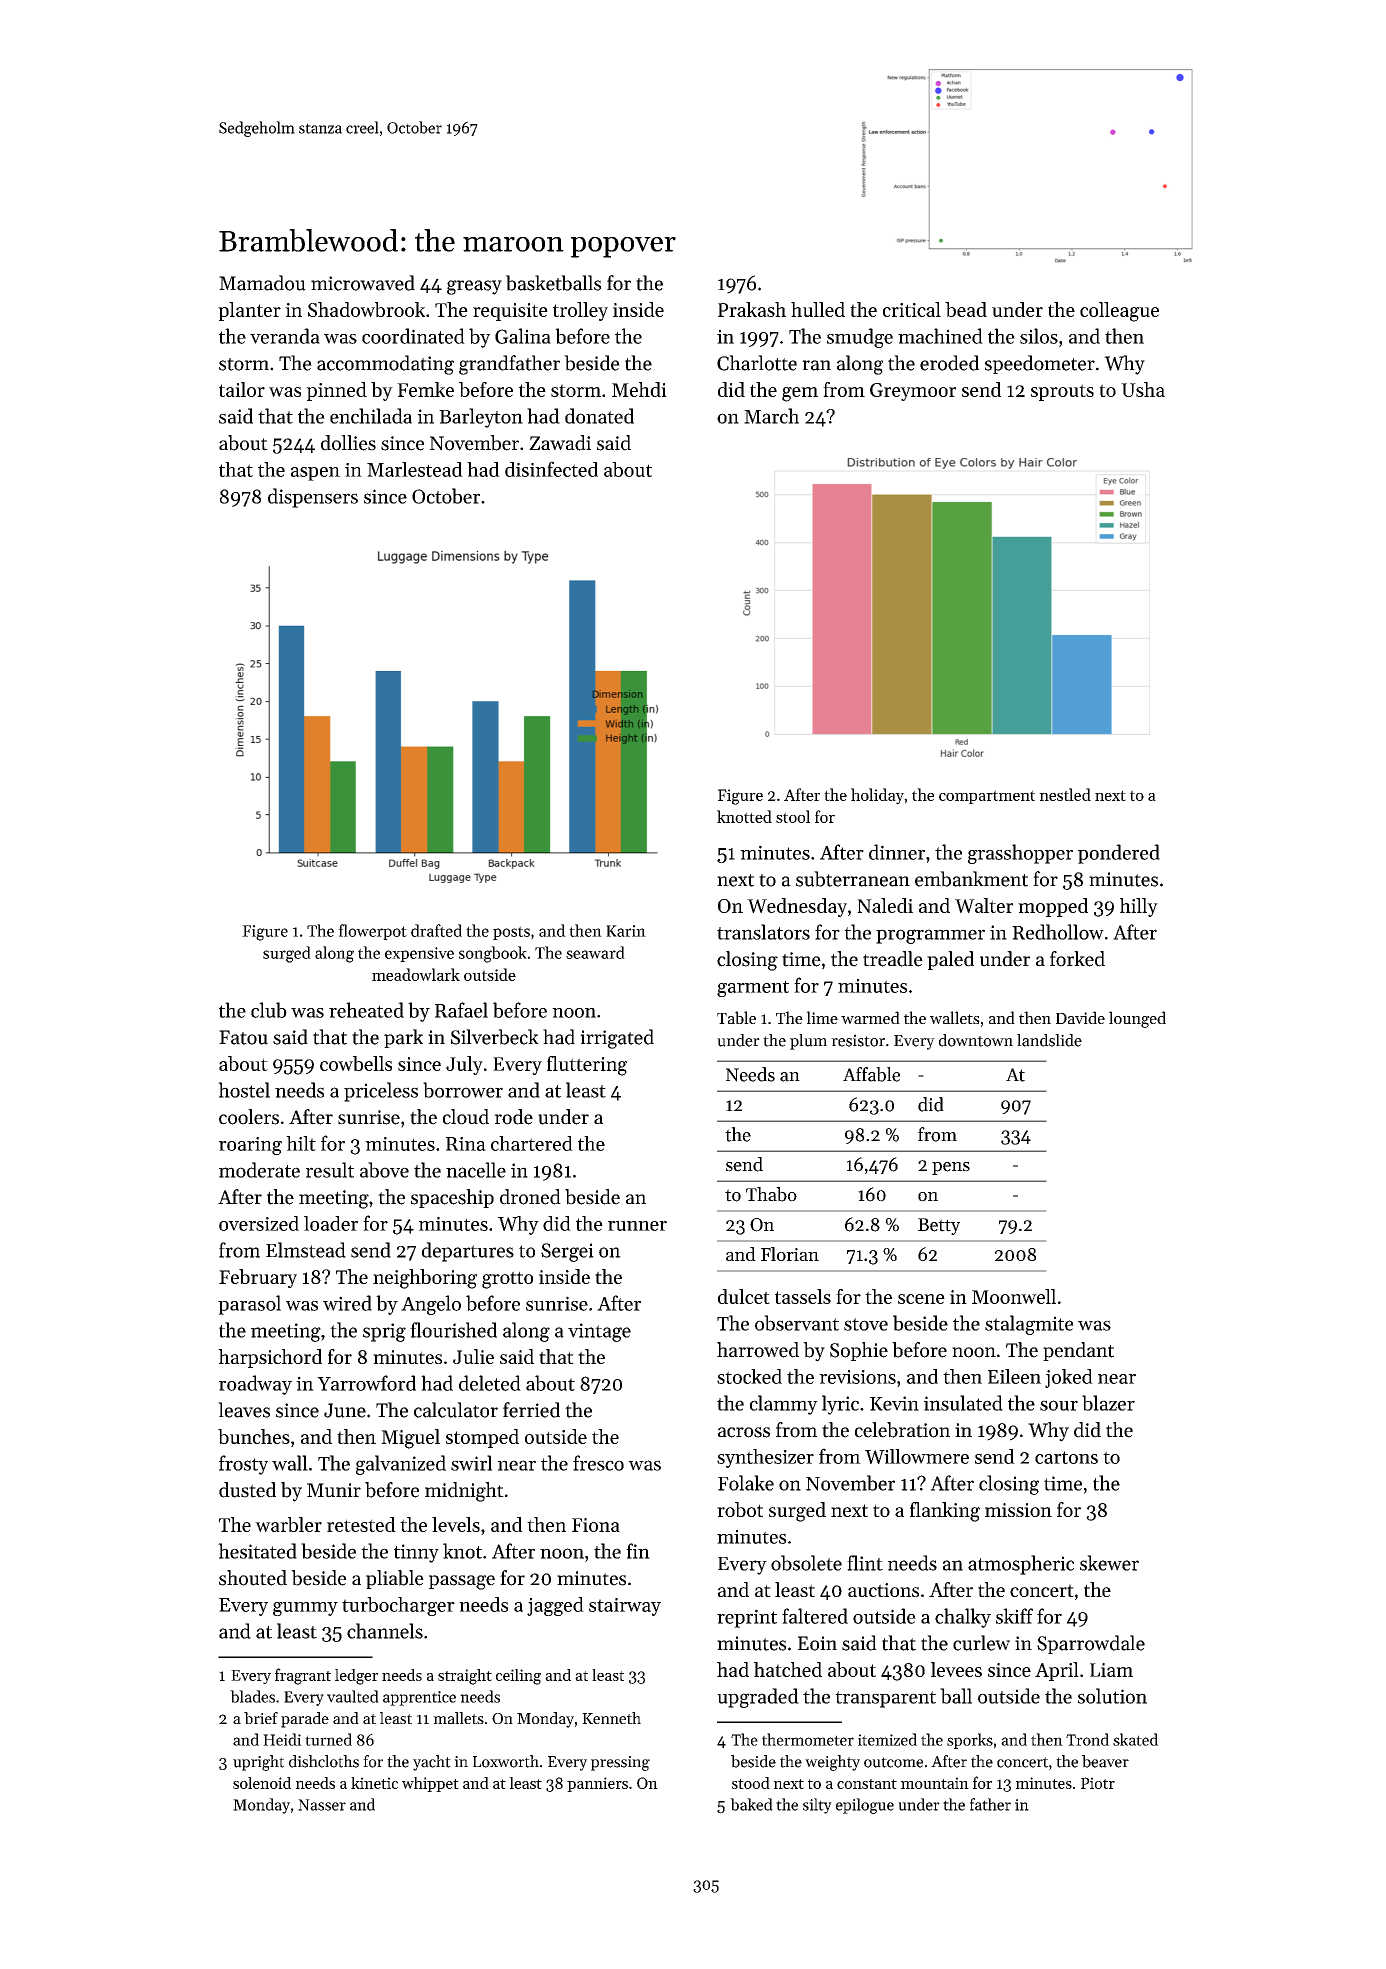 Image resolution: width=1386 pixels, height=1969 pixels. What do you see at coordinates (322, 1805) in the screenshot?
I see `Nasser` at bounding box center [322, 1805].
